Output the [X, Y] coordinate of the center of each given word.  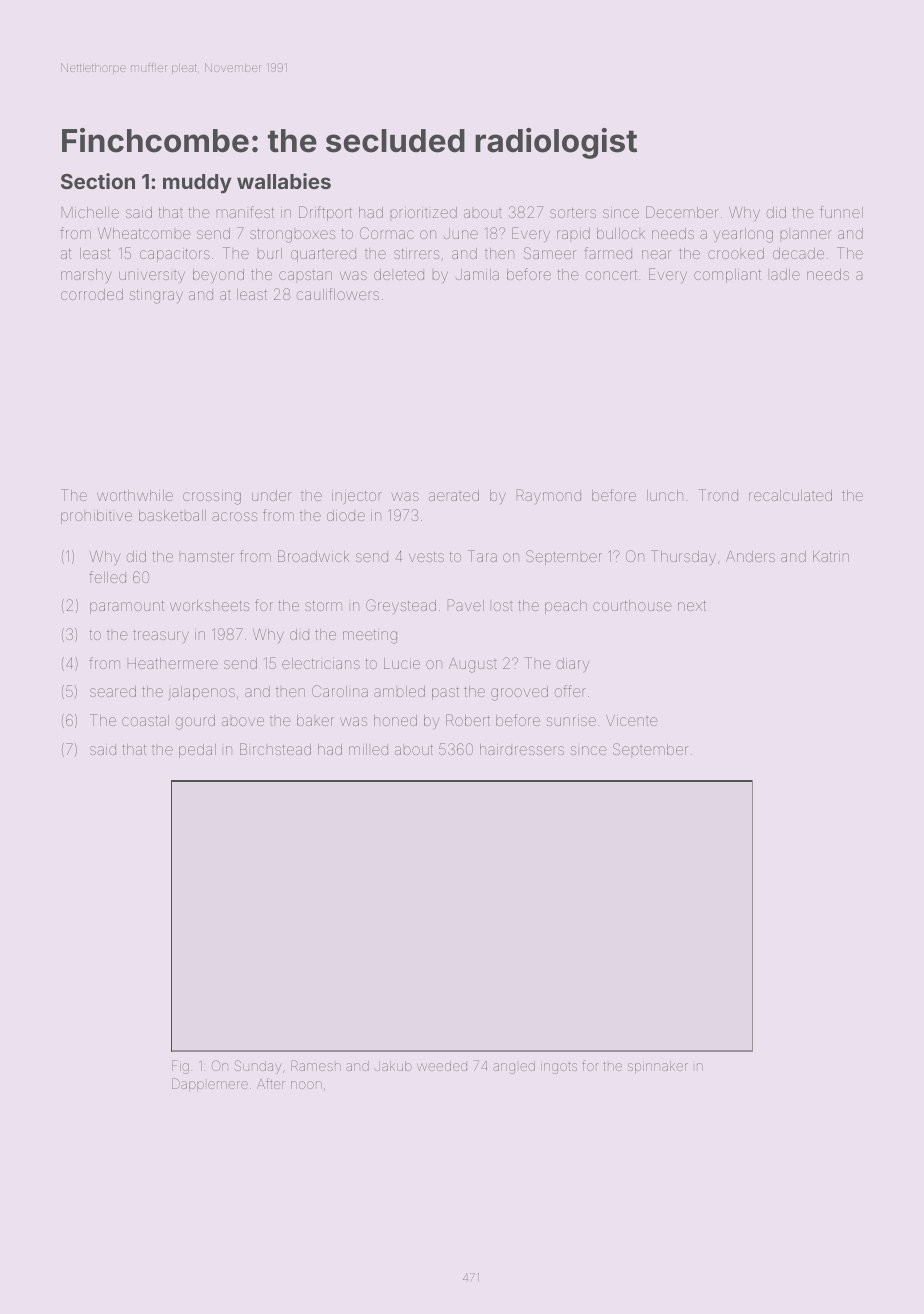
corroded [92, 294]
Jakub [393, 1066]
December [682, 212]
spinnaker [658, 1067]
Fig [180, 1067]
